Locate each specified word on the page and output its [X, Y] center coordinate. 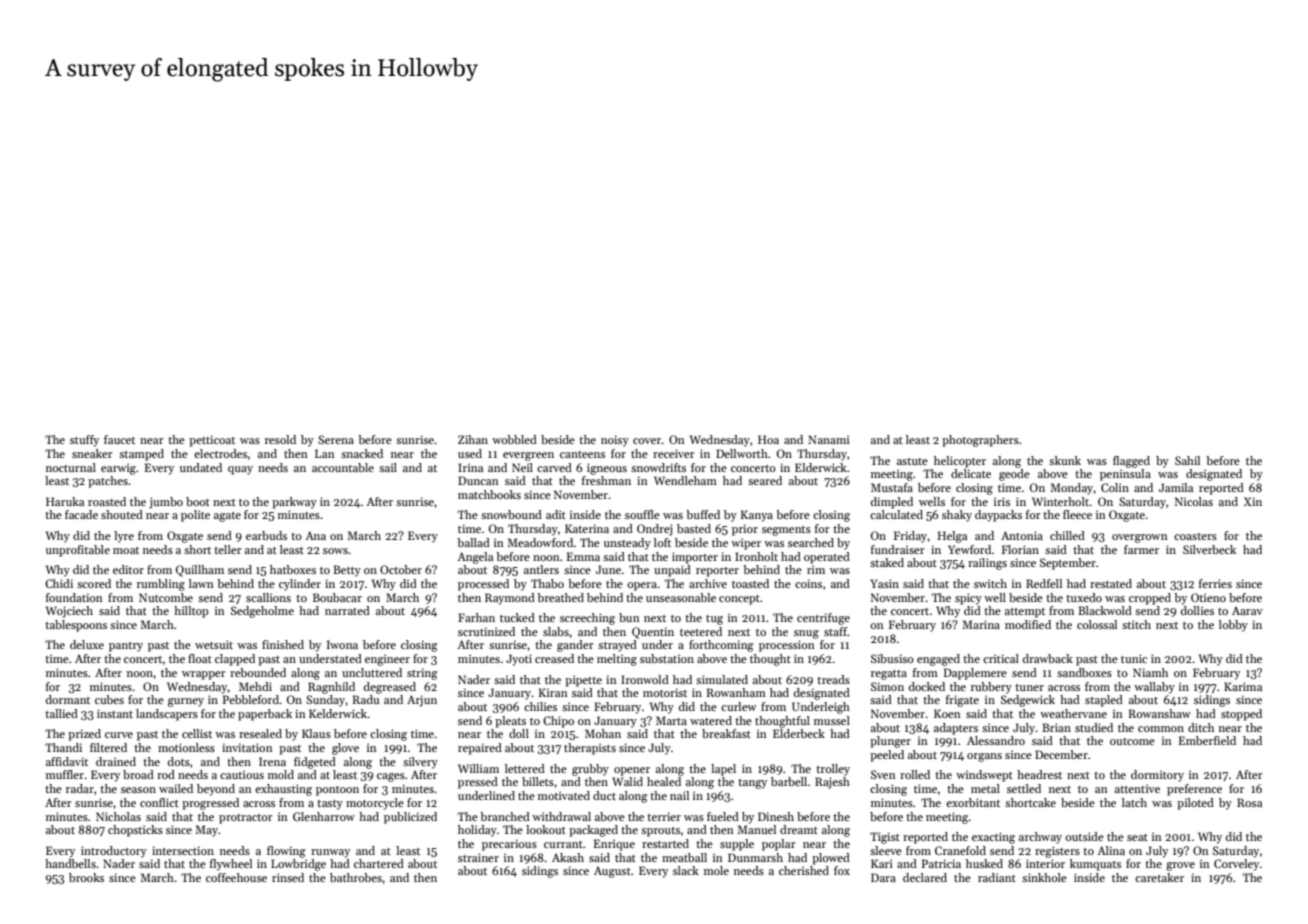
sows [335, 551]
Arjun [422, 701]
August [612, 872]
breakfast [726, 733]
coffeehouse [236, 877]
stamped [141, 455]
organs [984, 757]
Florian [1020, 549]
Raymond [510, 599]
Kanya [757, 516]
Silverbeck [1209, 549]
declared [925, 877]
